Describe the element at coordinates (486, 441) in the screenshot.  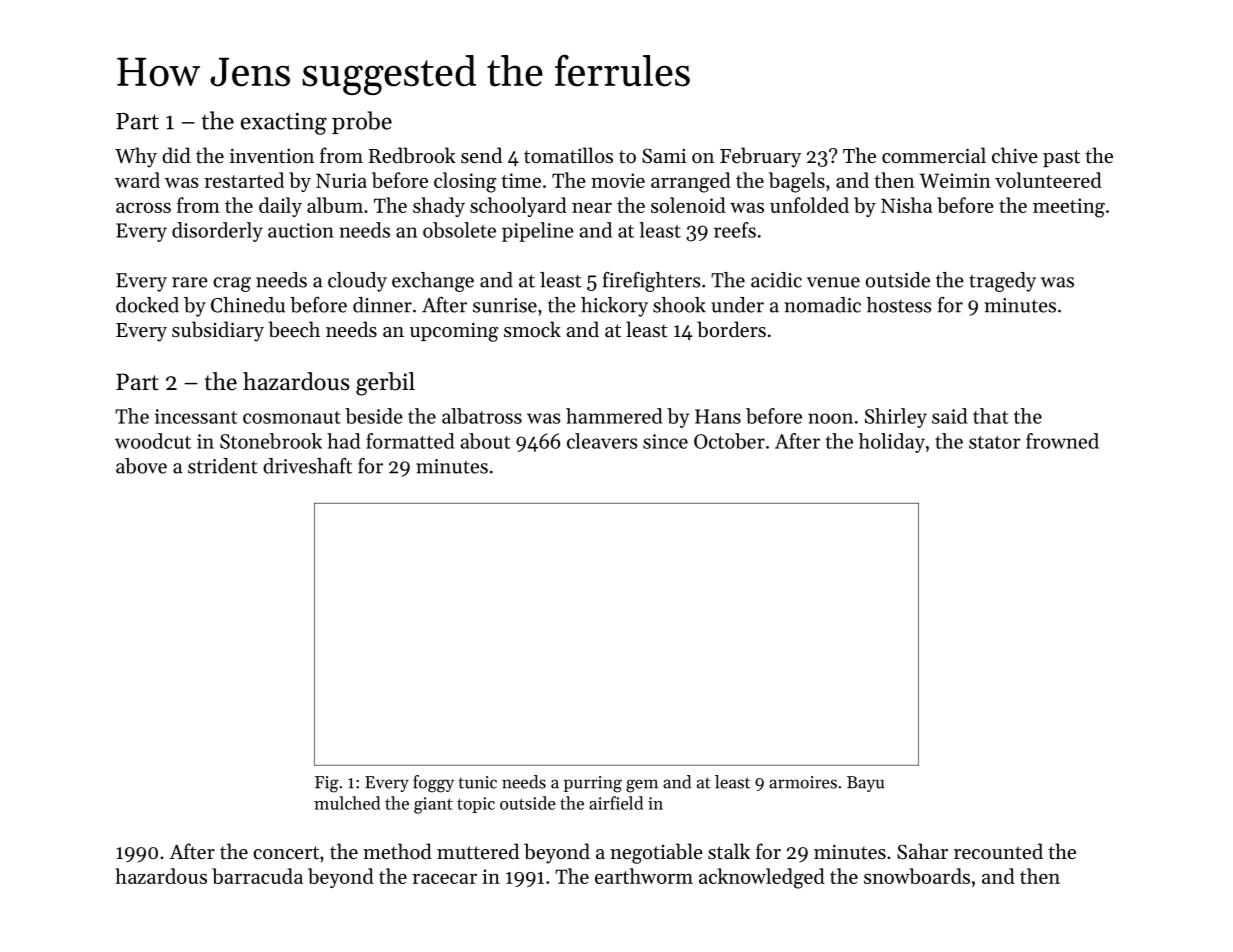
I see `about` at that location.
